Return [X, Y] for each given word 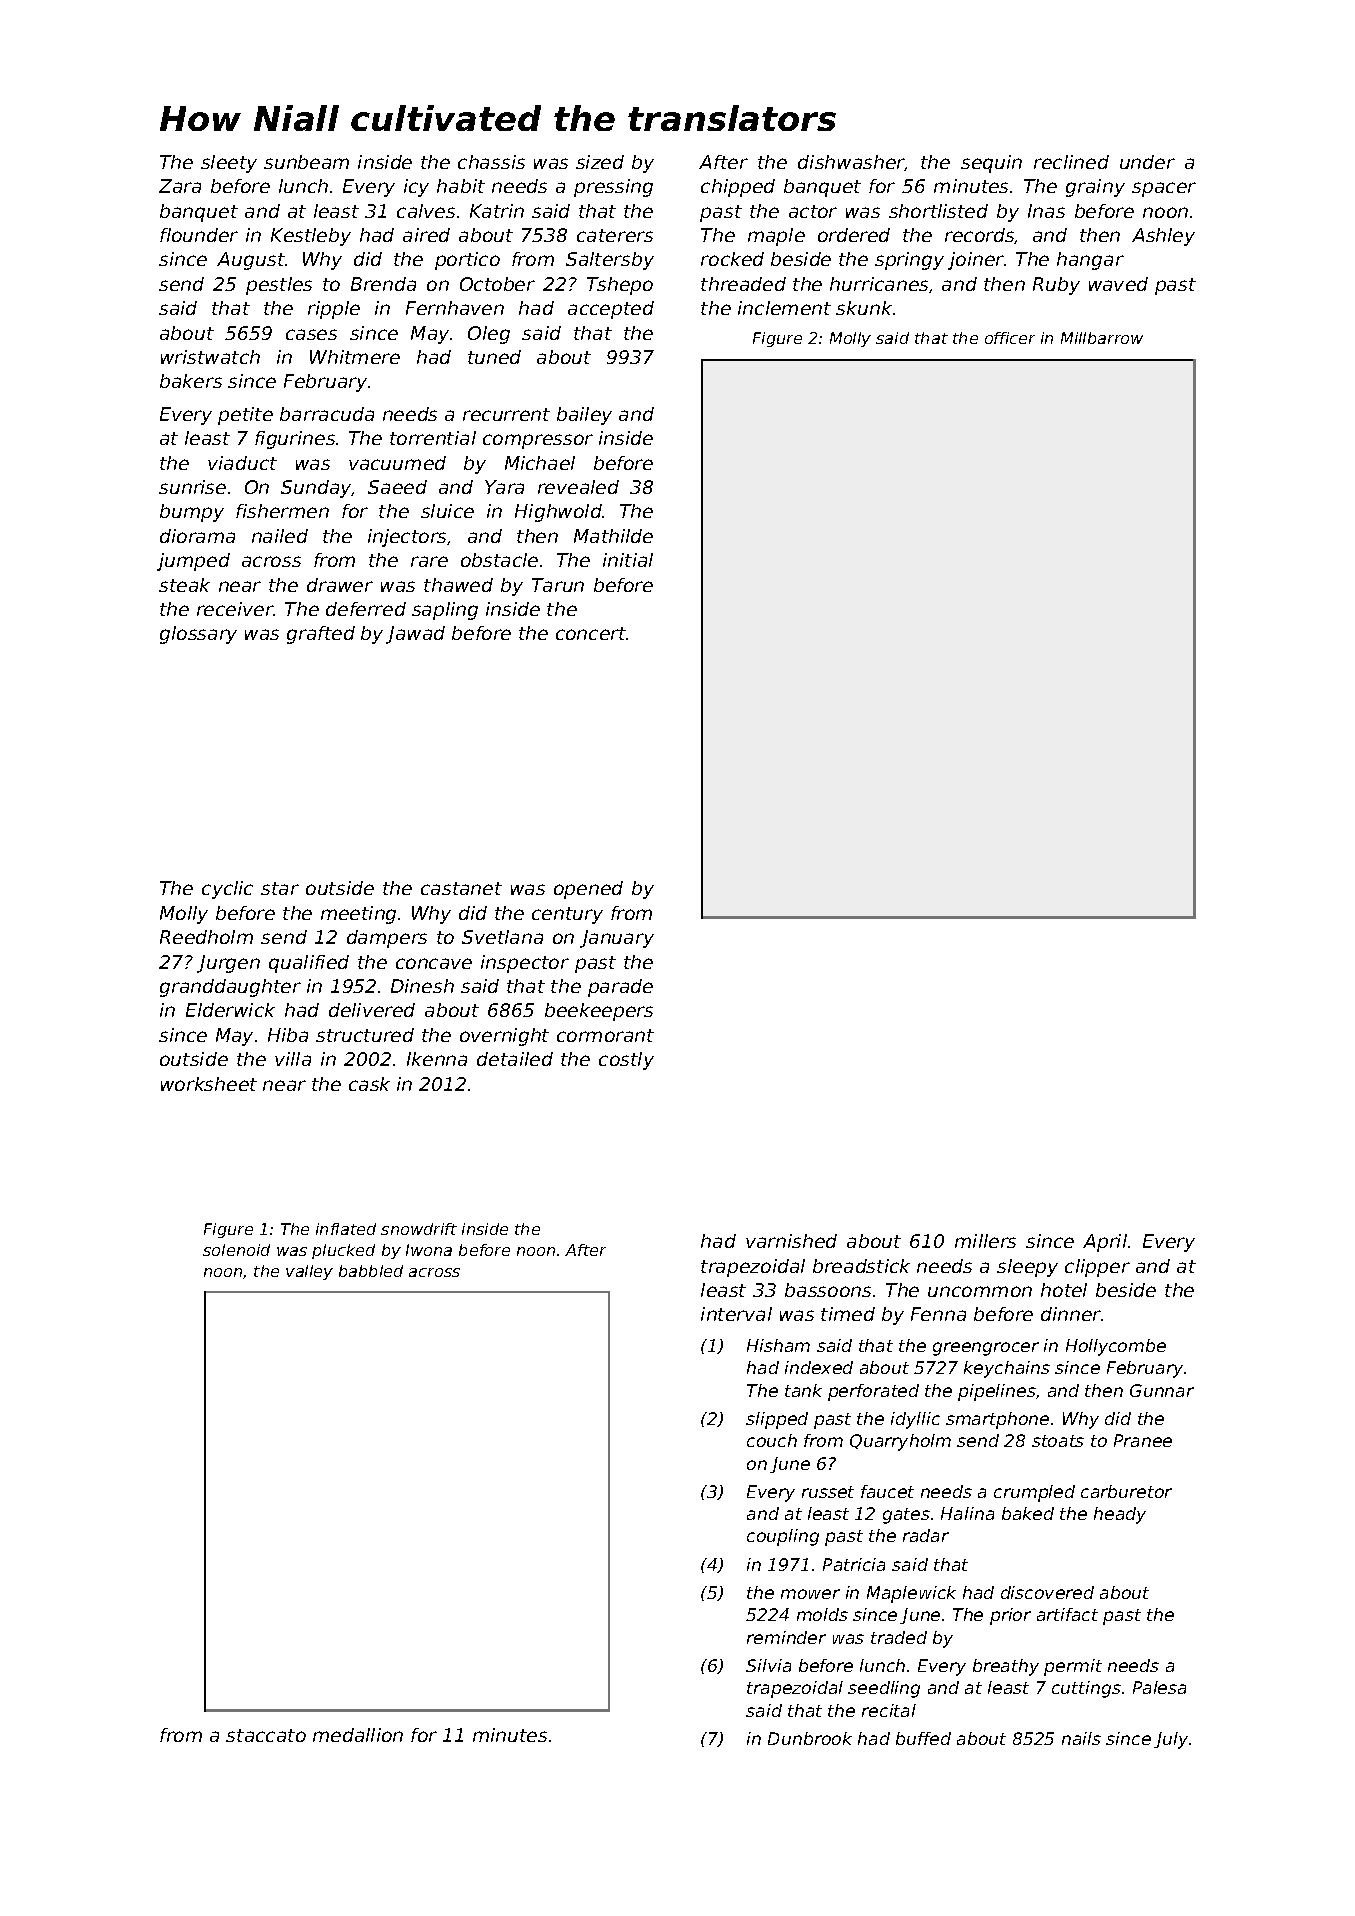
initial [628, 560]
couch [772, 1440]
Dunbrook [810, 1738]
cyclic [227, 890]
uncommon [980, 1291]
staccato [266, 1735]
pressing [613, 188]
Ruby [1056, 286]
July [1171, 1740]
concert [591, 633]
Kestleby [311, 237]
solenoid [236, 1250]
